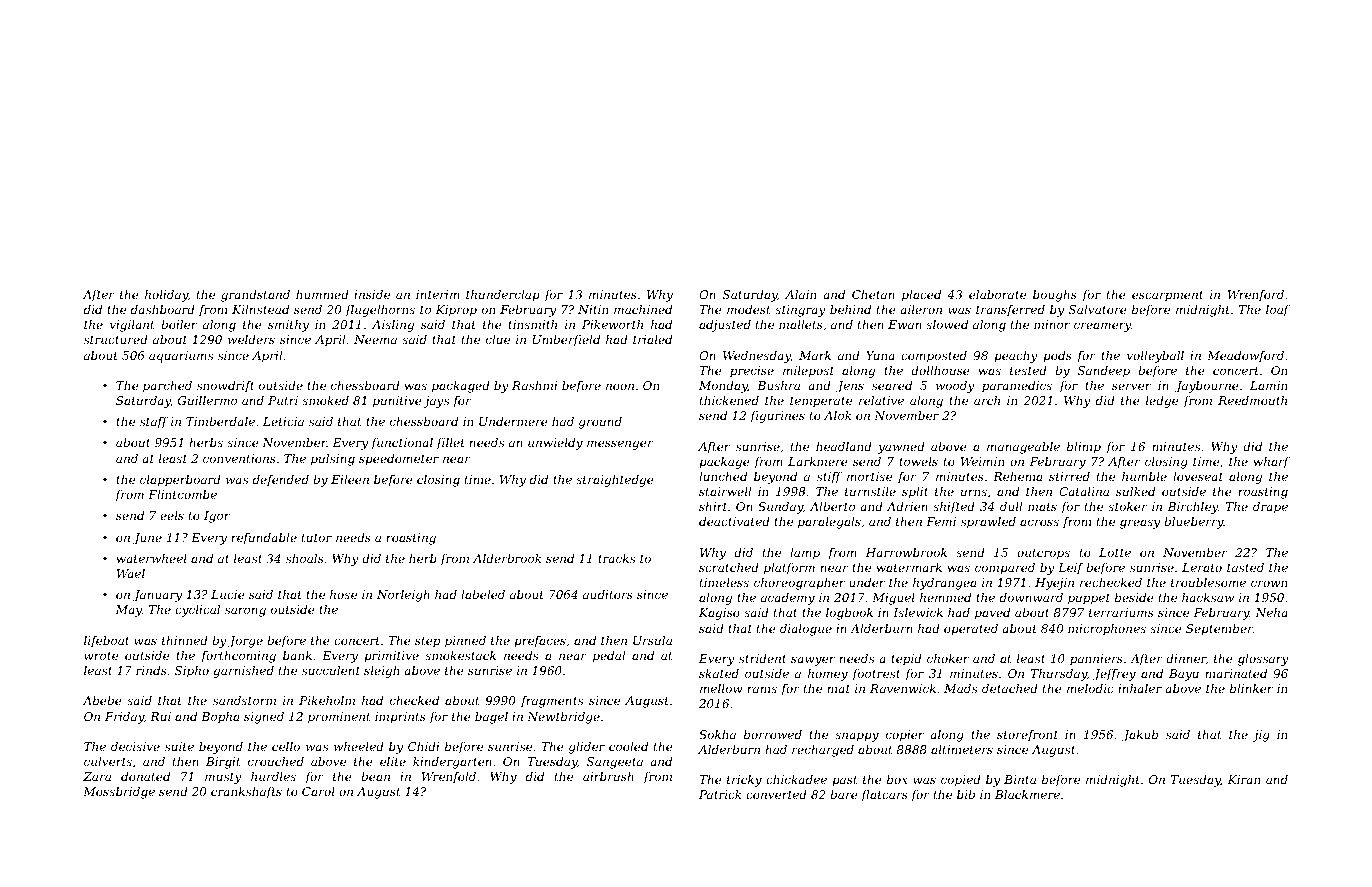 This image has height=887, width=1372. Describe the element at coordinates (255, 296) in the image. I see `grandstand` at that location.
